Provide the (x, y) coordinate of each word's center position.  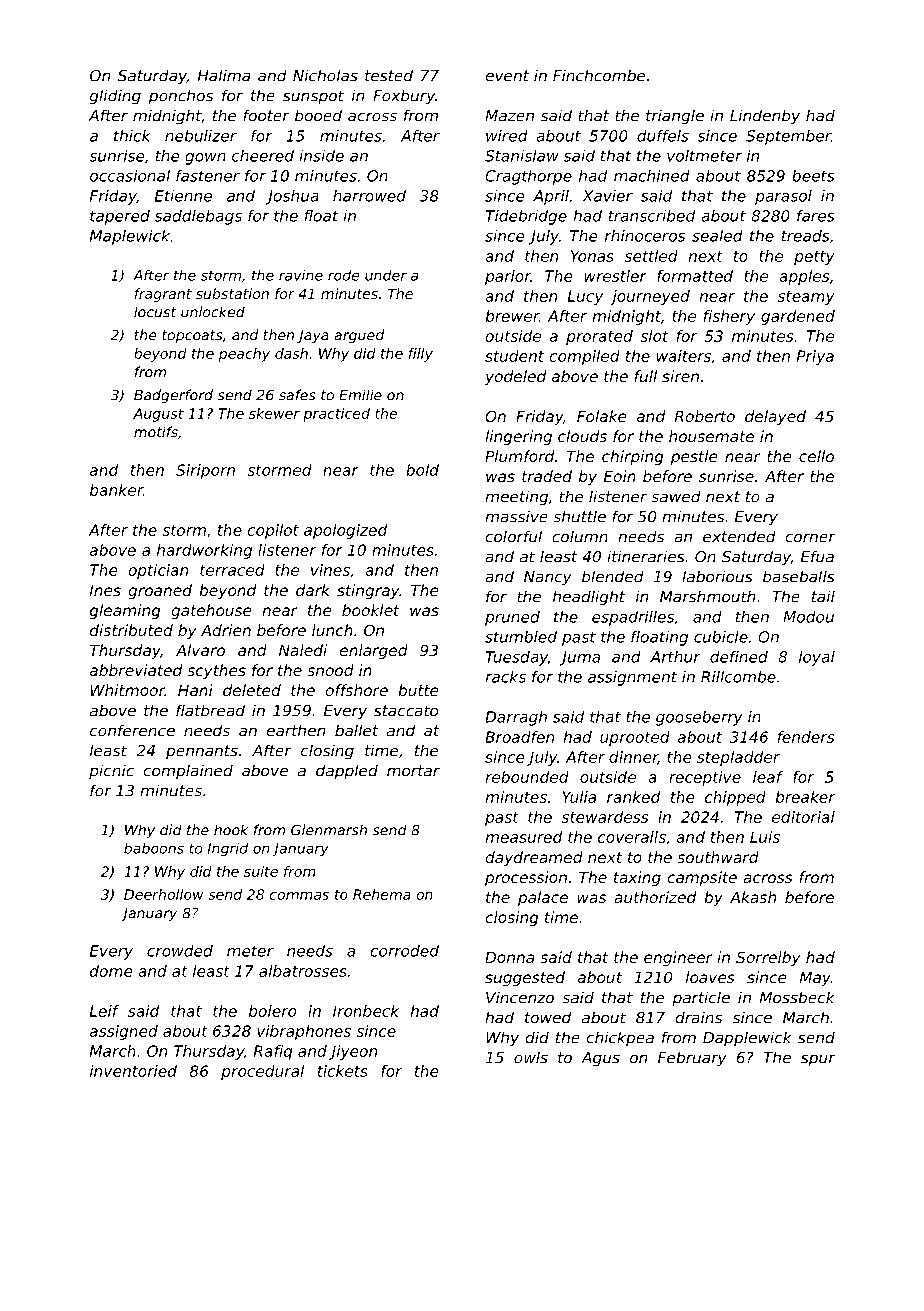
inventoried (133, 1071)
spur (818, 1060)
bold (422, 470)
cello (816, 456)
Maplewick (130, 237)
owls (531, 1057)
